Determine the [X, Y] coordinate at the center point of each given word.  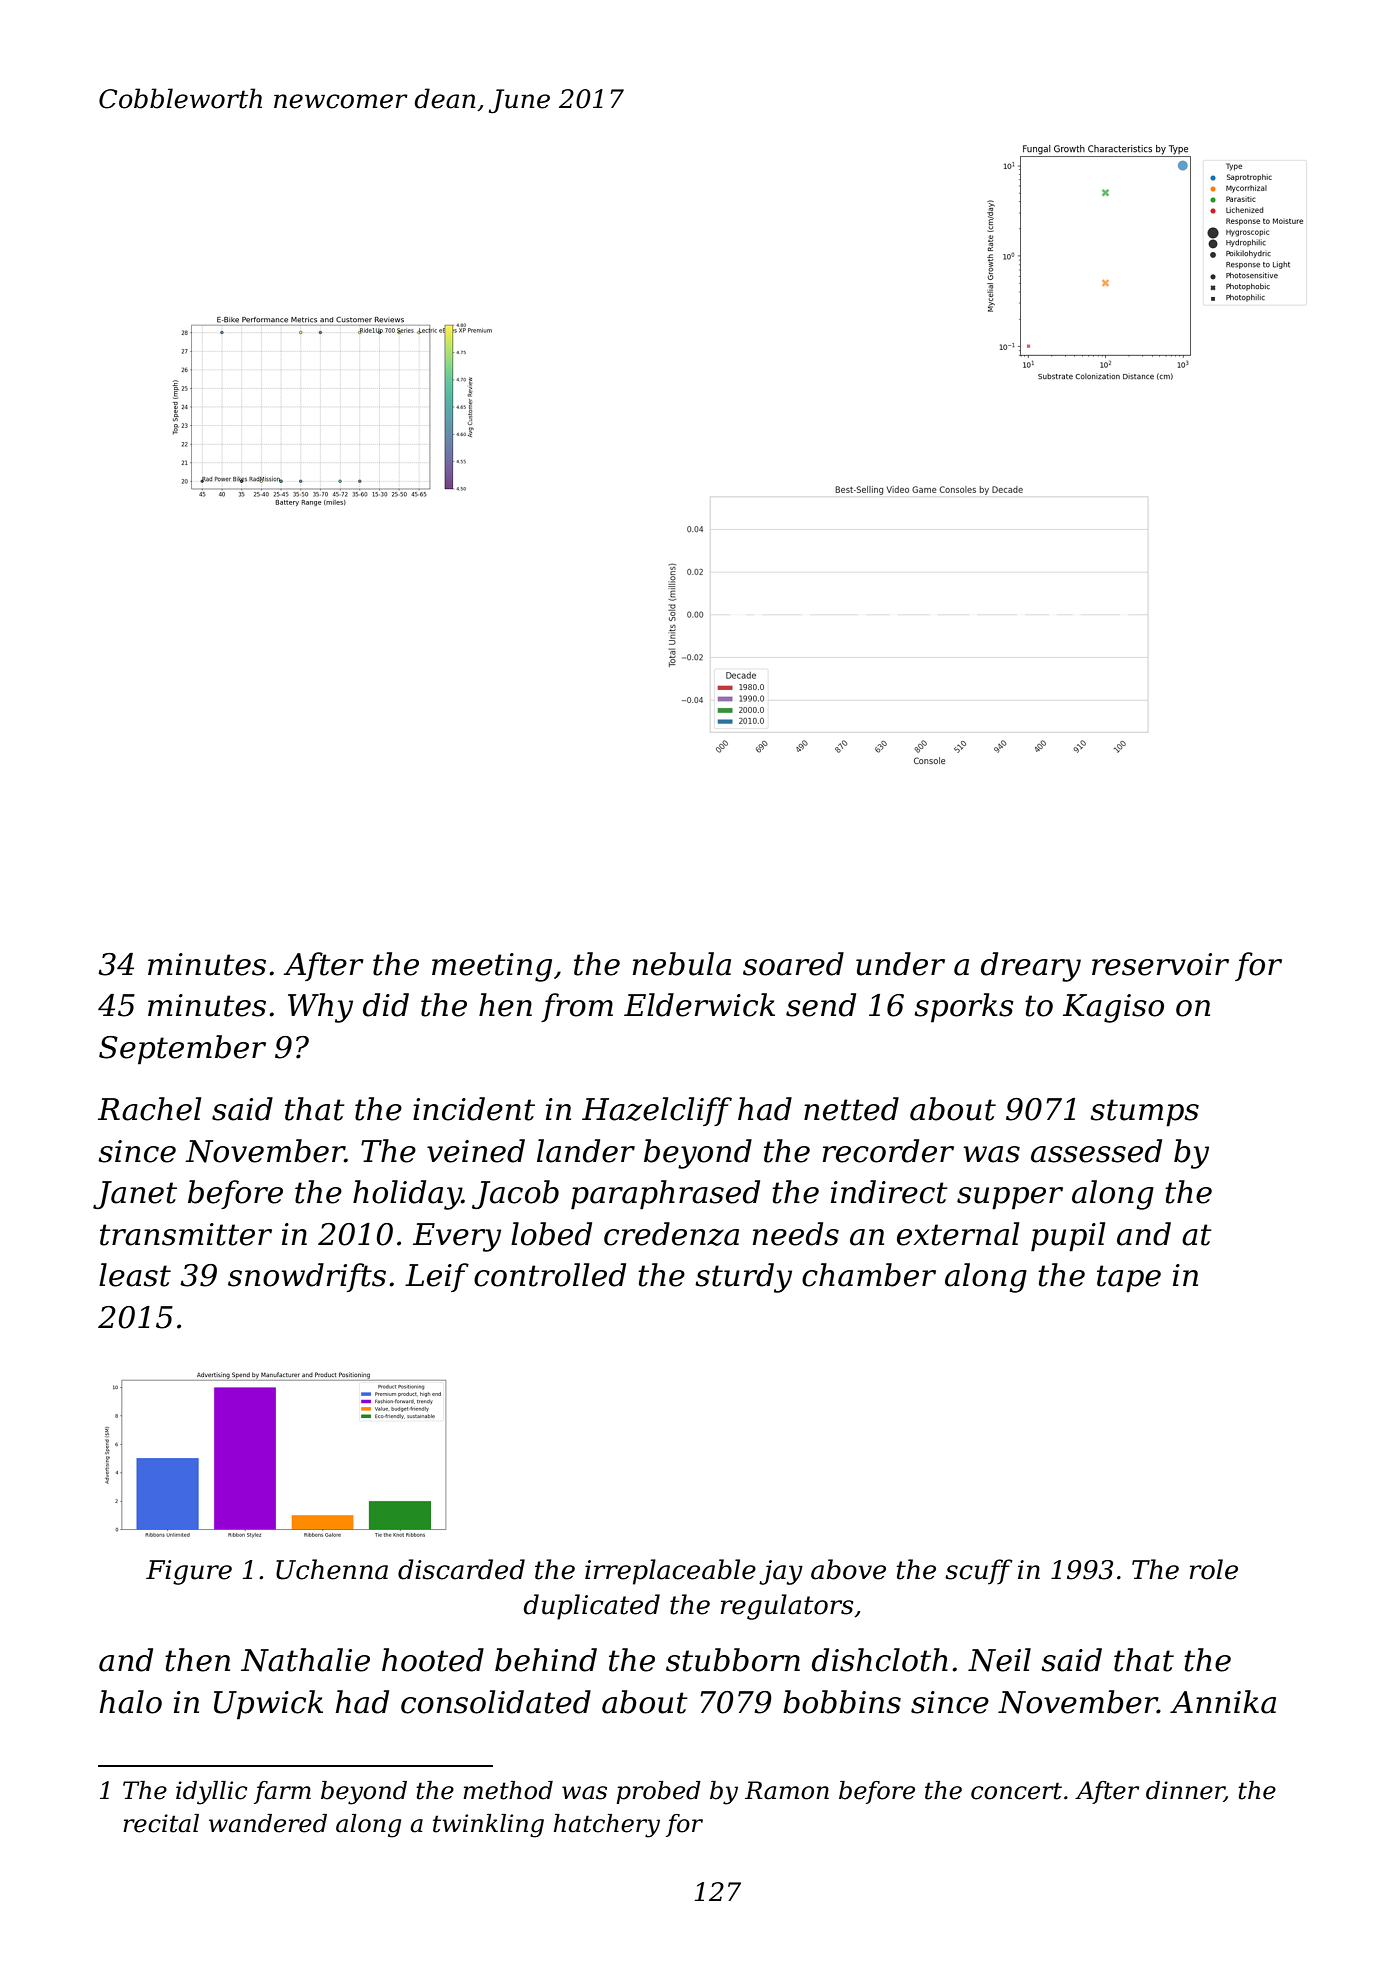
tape [1129, 1278]
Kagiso [1113, 1008]
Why [320, 1008]
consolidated [496, 1702]
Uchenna [332, 1569]
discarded [461, 1569]
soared [793, 964]
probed [658, 1792]
